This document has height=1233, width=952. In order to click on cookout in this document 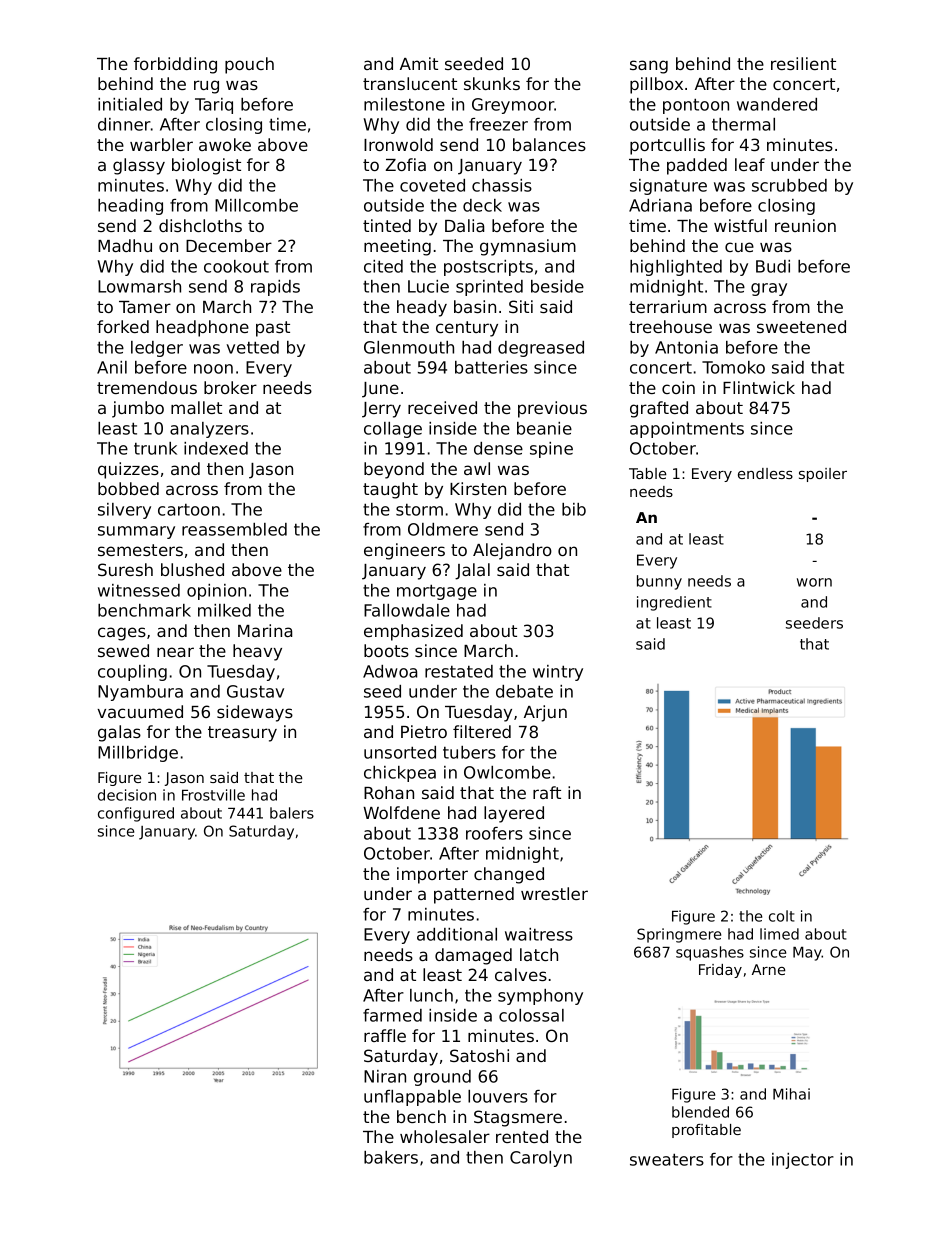, I will do `click(236, 266)`.
